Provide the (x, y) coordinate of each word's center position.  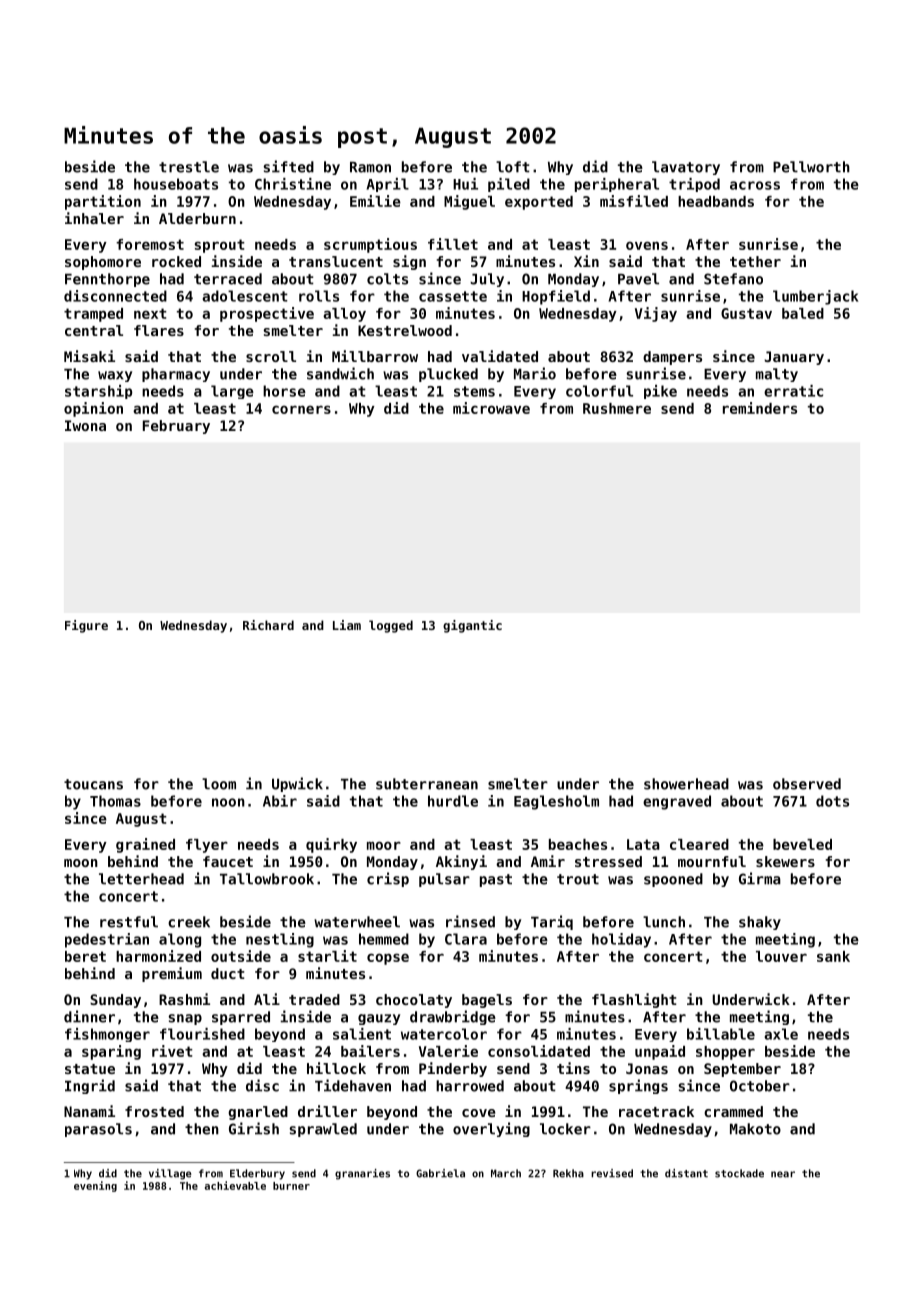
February (176, 427)
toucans (93, 784)
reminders (760, 408)
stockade (739, 1173)
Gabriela (440, 1173)
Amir (548, 861)
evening (95, 1186)
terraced (228, 279)
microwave (491, 408)
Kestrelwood (405, 330)
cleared (699, 844)
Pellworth (811, 167)
